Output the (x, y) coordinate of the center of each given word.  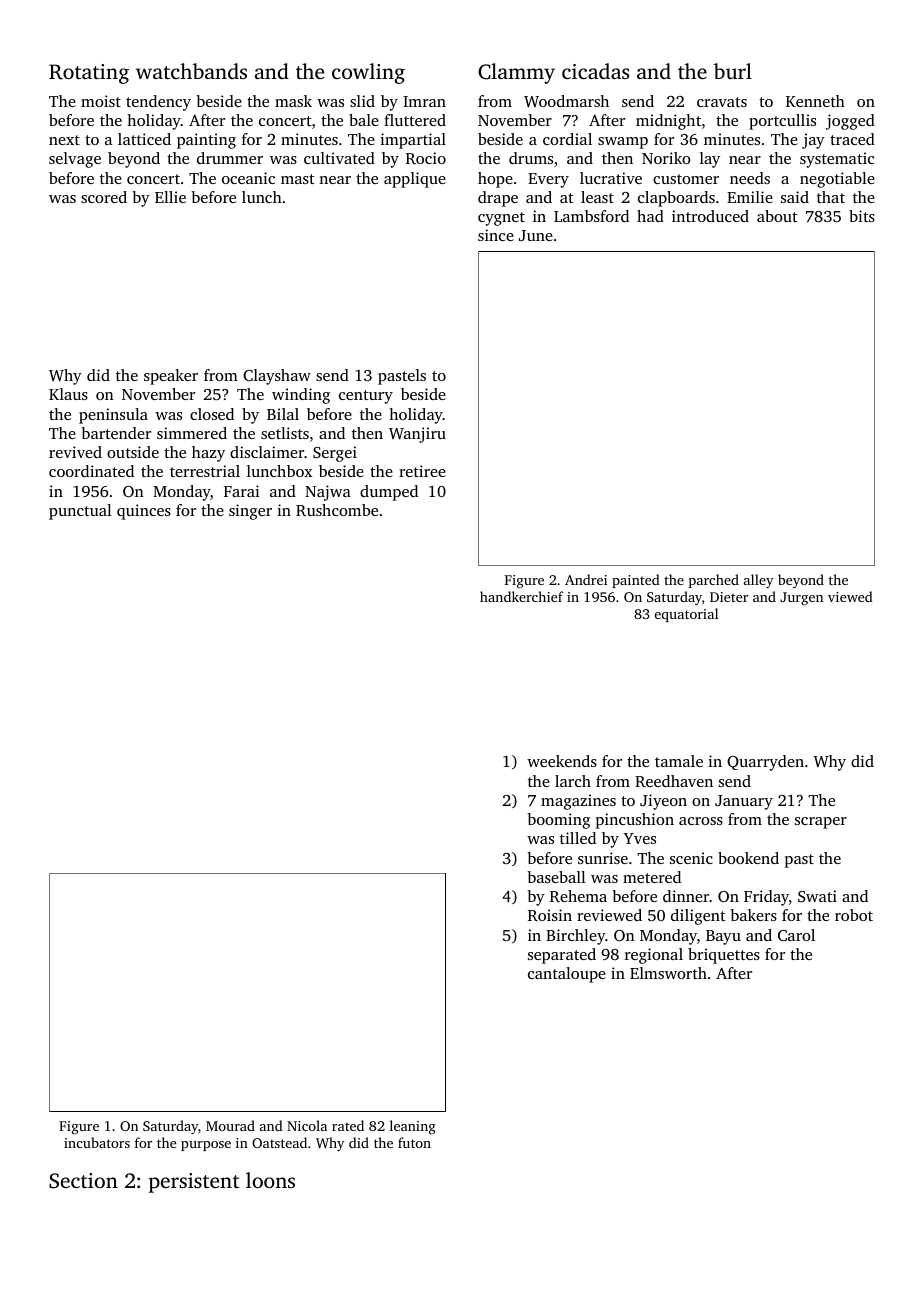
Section (83, 1181)
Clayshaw (277, 377)
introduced (710, 216)
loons (270, 1180)
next (64, 140)
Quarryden (765, 763)
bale (364, 120)
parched (714, 581)
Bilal (283, 414)
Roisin (550, 915)
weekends (562, 761)
